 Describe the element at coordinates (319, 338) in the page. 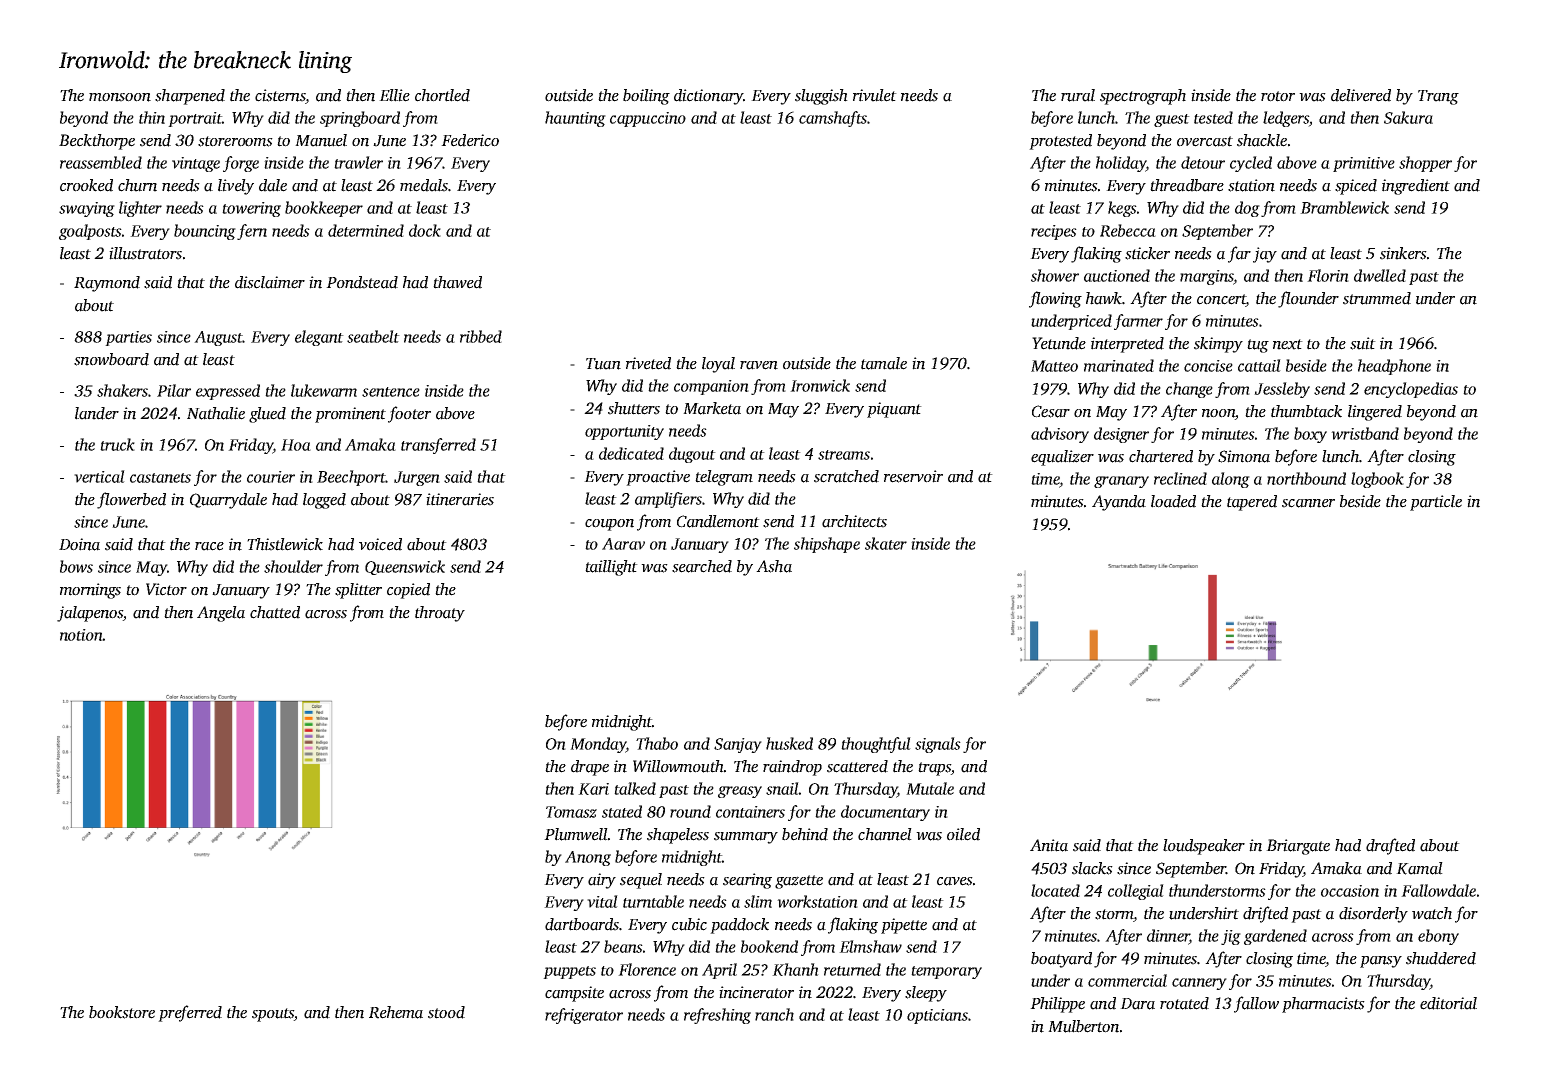

I see `elegant` at that location.
